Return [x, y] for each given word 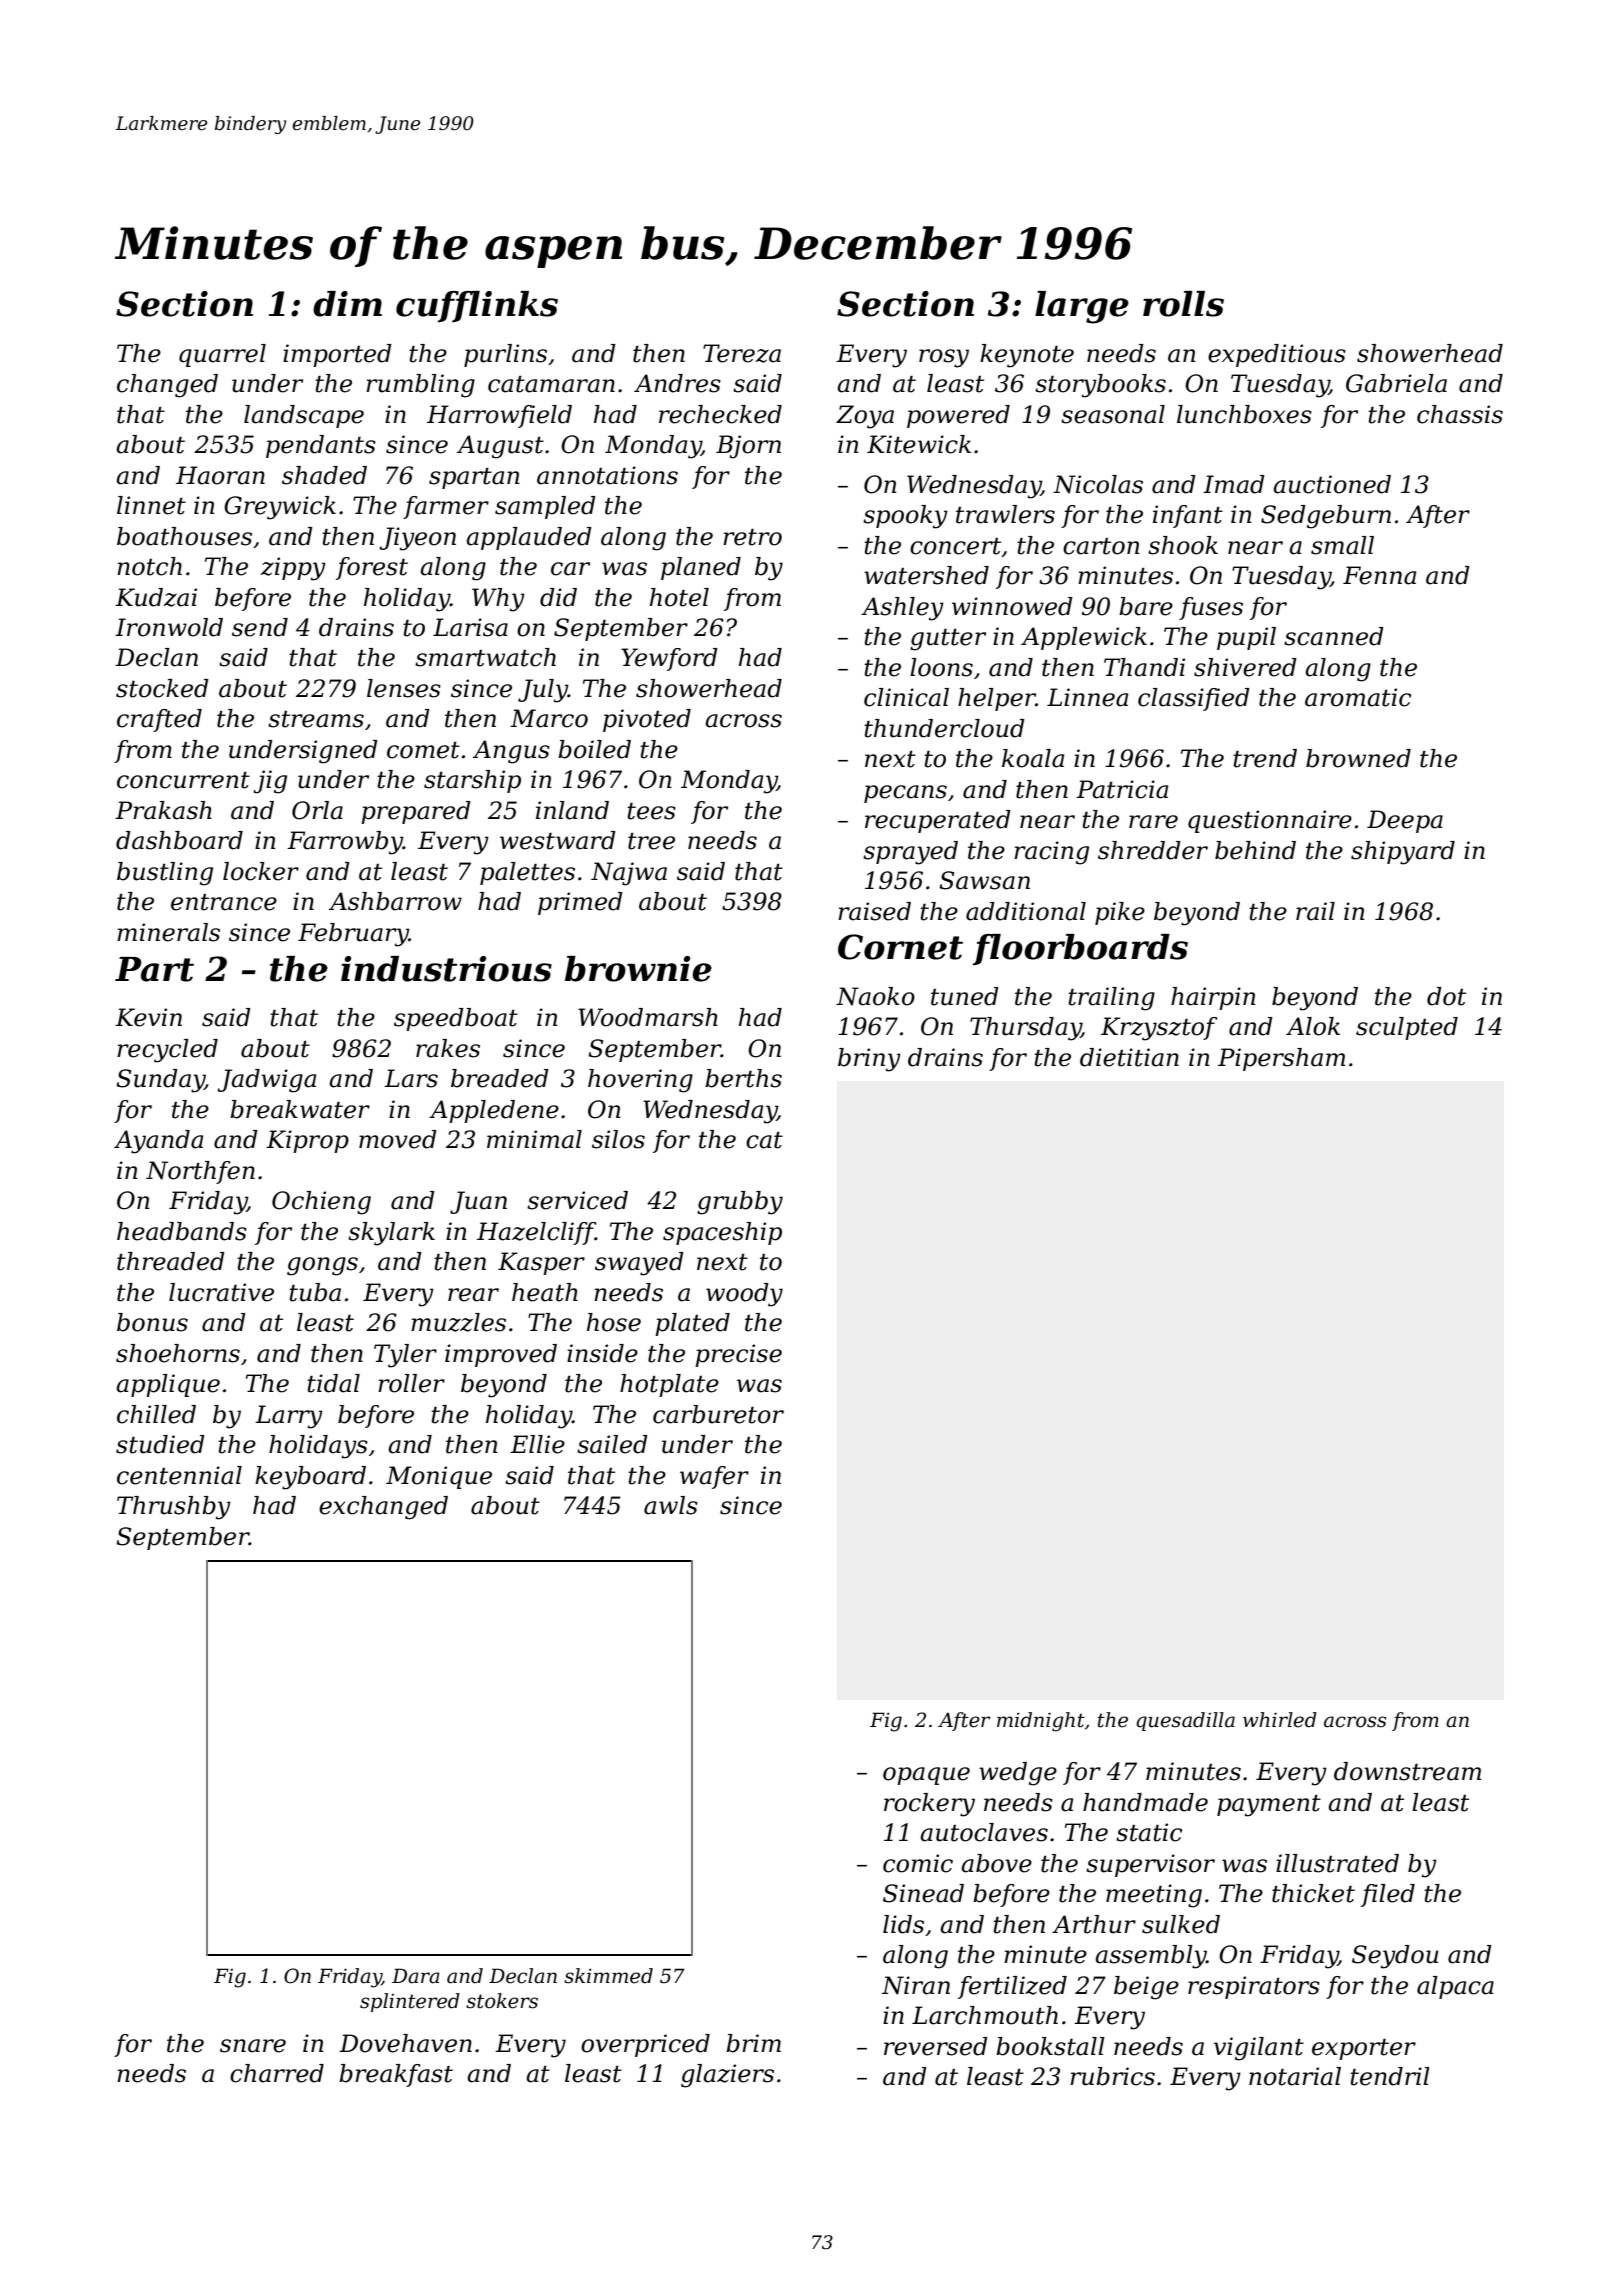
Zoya [865, 417]
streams [316, 719]
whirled [1280, 1720]
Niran [916, 1985]
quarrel [222, 355]
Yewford [669, 659]
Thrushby [174, 1508]
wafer [714, 1477]
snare [253, 2046]
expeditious [1277, 355]
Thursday [1025, 1029]
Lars [411, 1078]
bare [1146, 606]
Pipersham [1281, 1059]
